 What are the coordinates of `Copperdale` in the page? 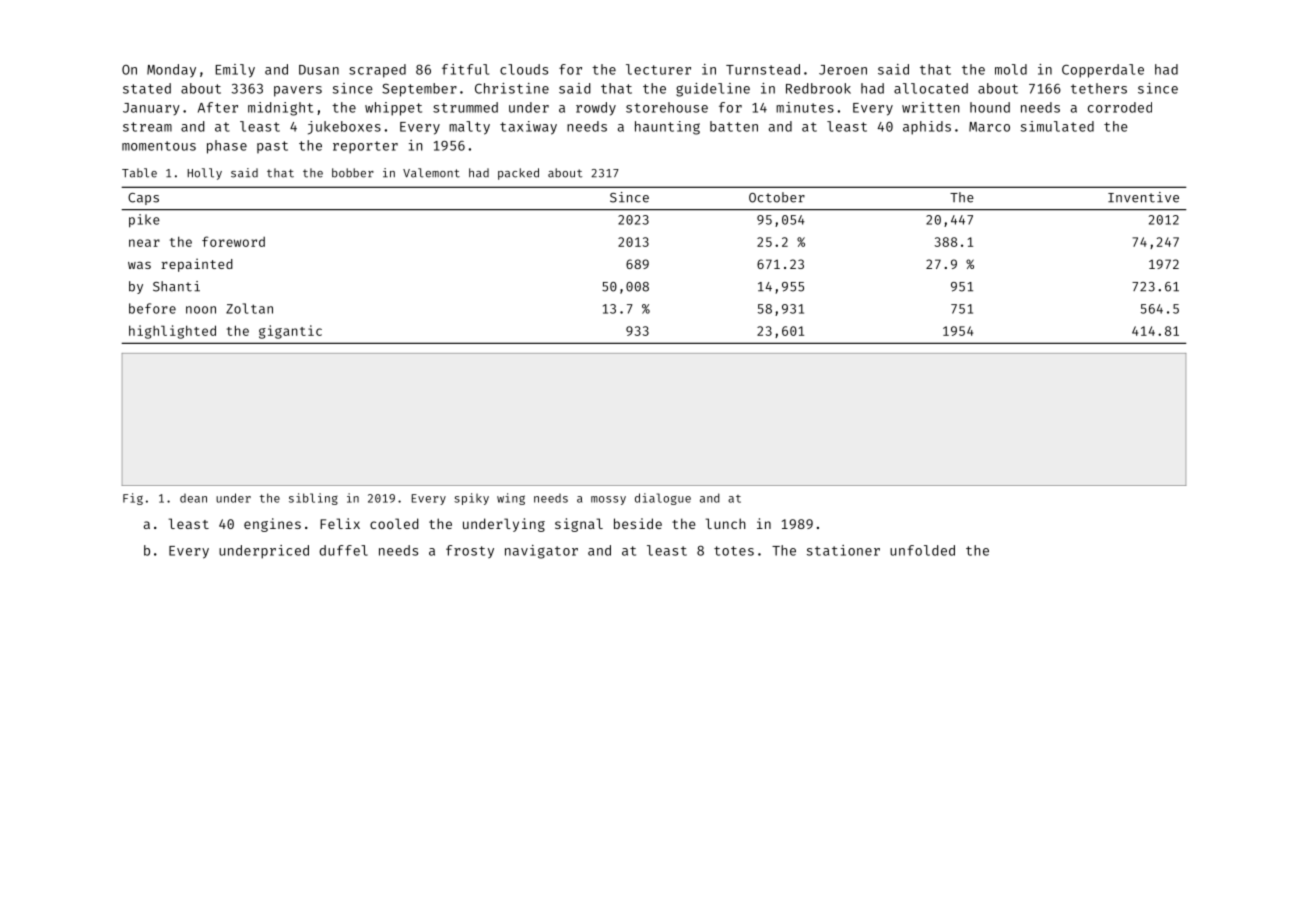 It's located at (1103, 71).
